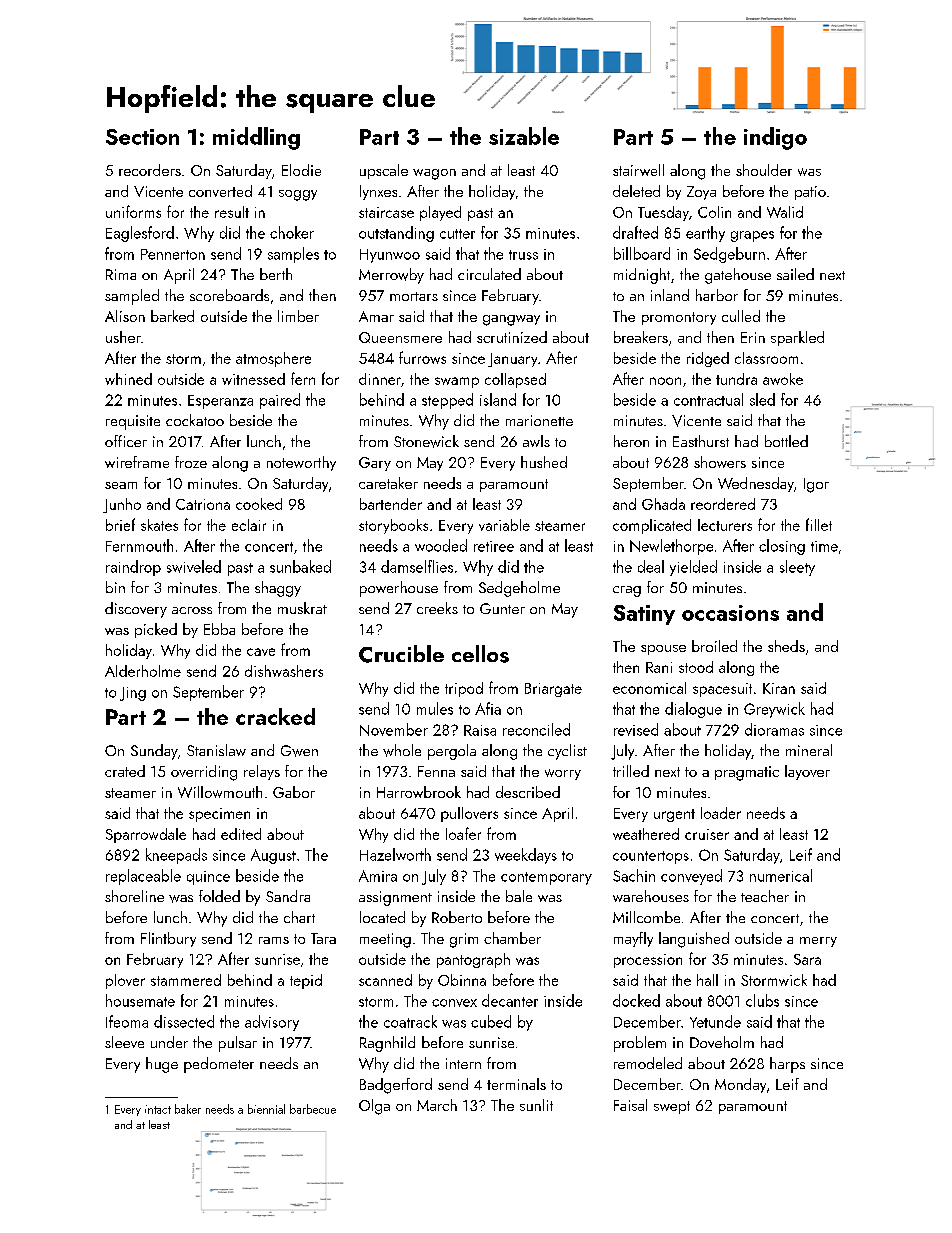 The height and width of the document is (1233, 952). I want to click on shoreline, so click(134, 896).
